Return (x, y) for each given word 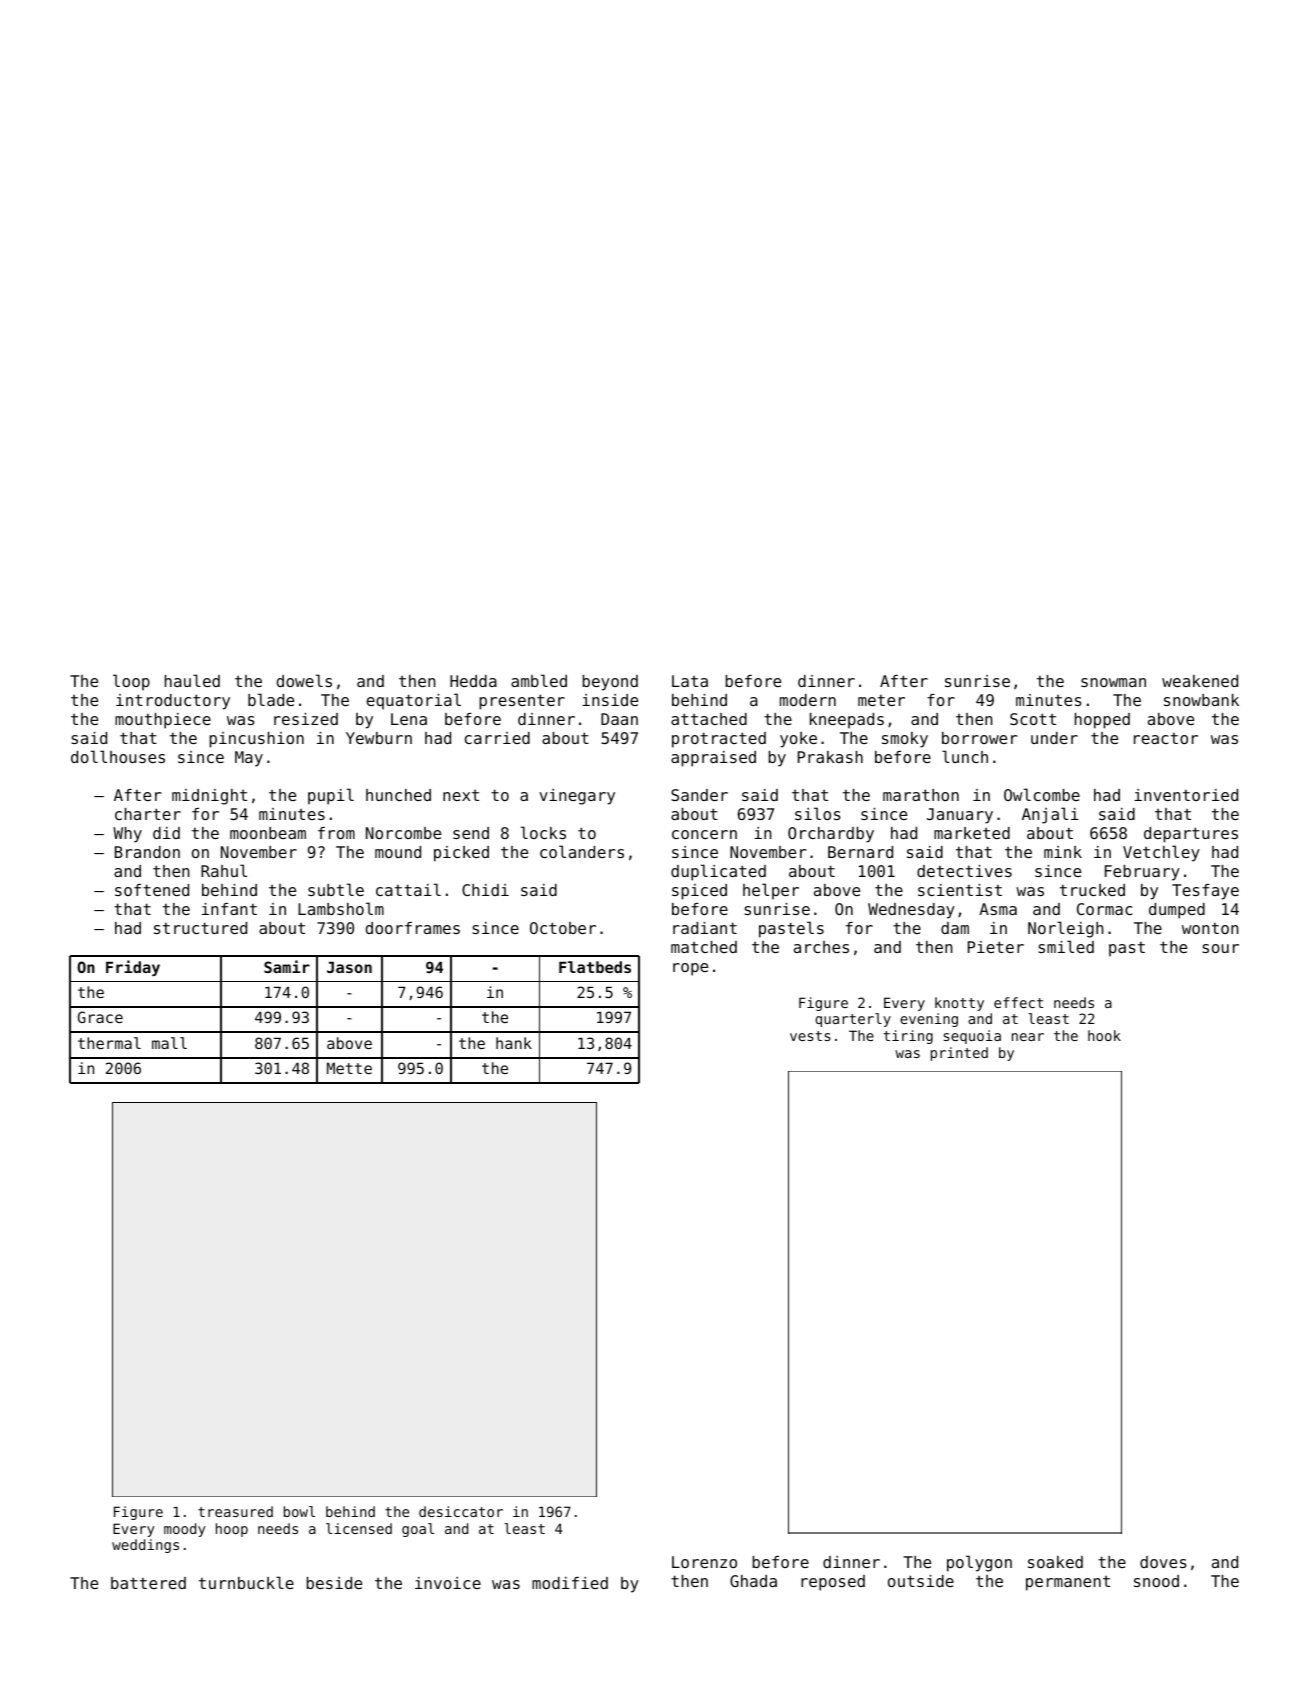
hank (514, 1043)
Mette (349, 1068)
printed (959, 1054)
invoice (448, 1583)
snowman (1113, 682)
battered (148, 1583)
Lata (690, 681)
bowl (299, 1511)
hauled (192, 680)
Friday (133, 968)
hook (1104, 1035)
